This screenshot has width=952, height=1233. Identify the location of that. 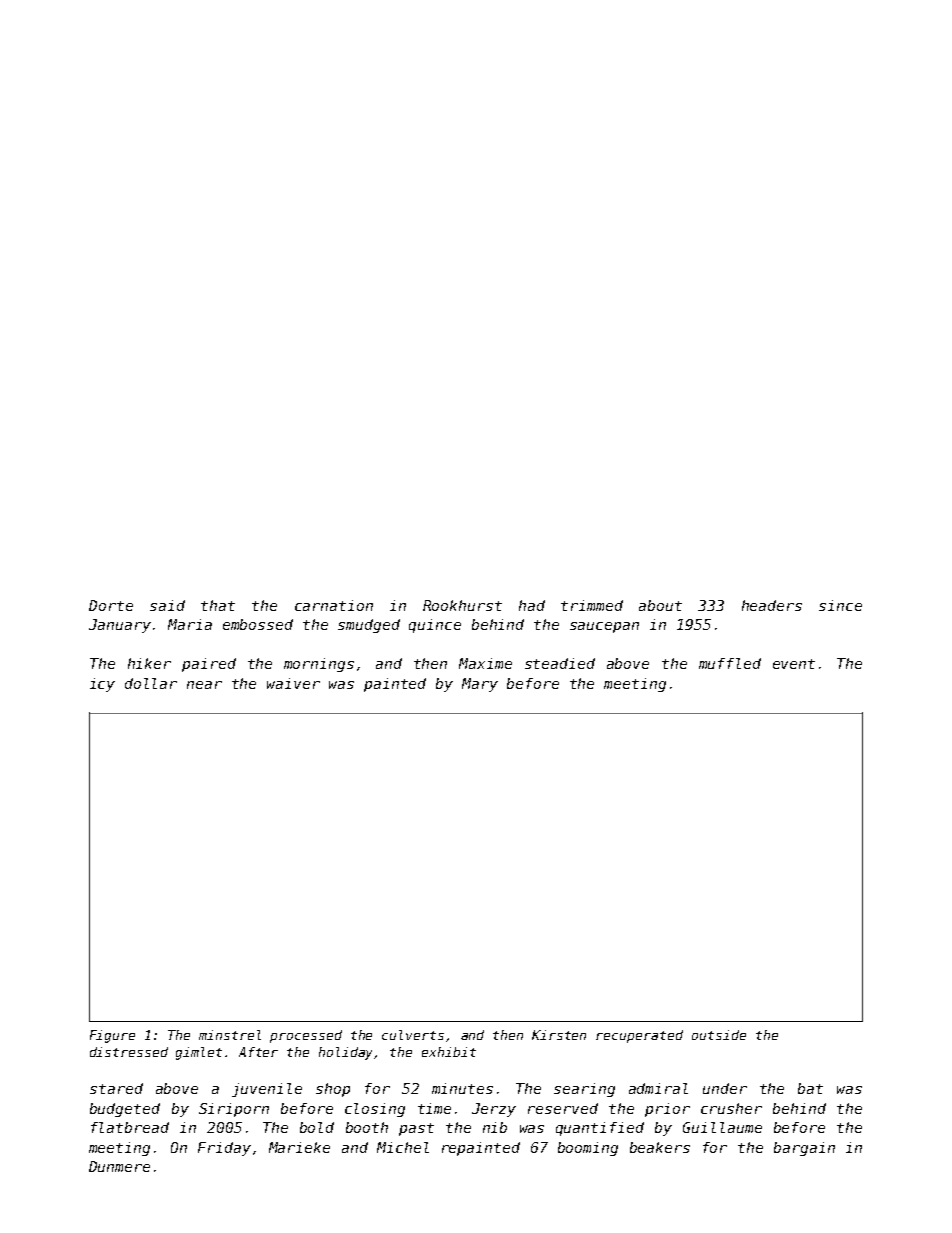
(218, 605).
